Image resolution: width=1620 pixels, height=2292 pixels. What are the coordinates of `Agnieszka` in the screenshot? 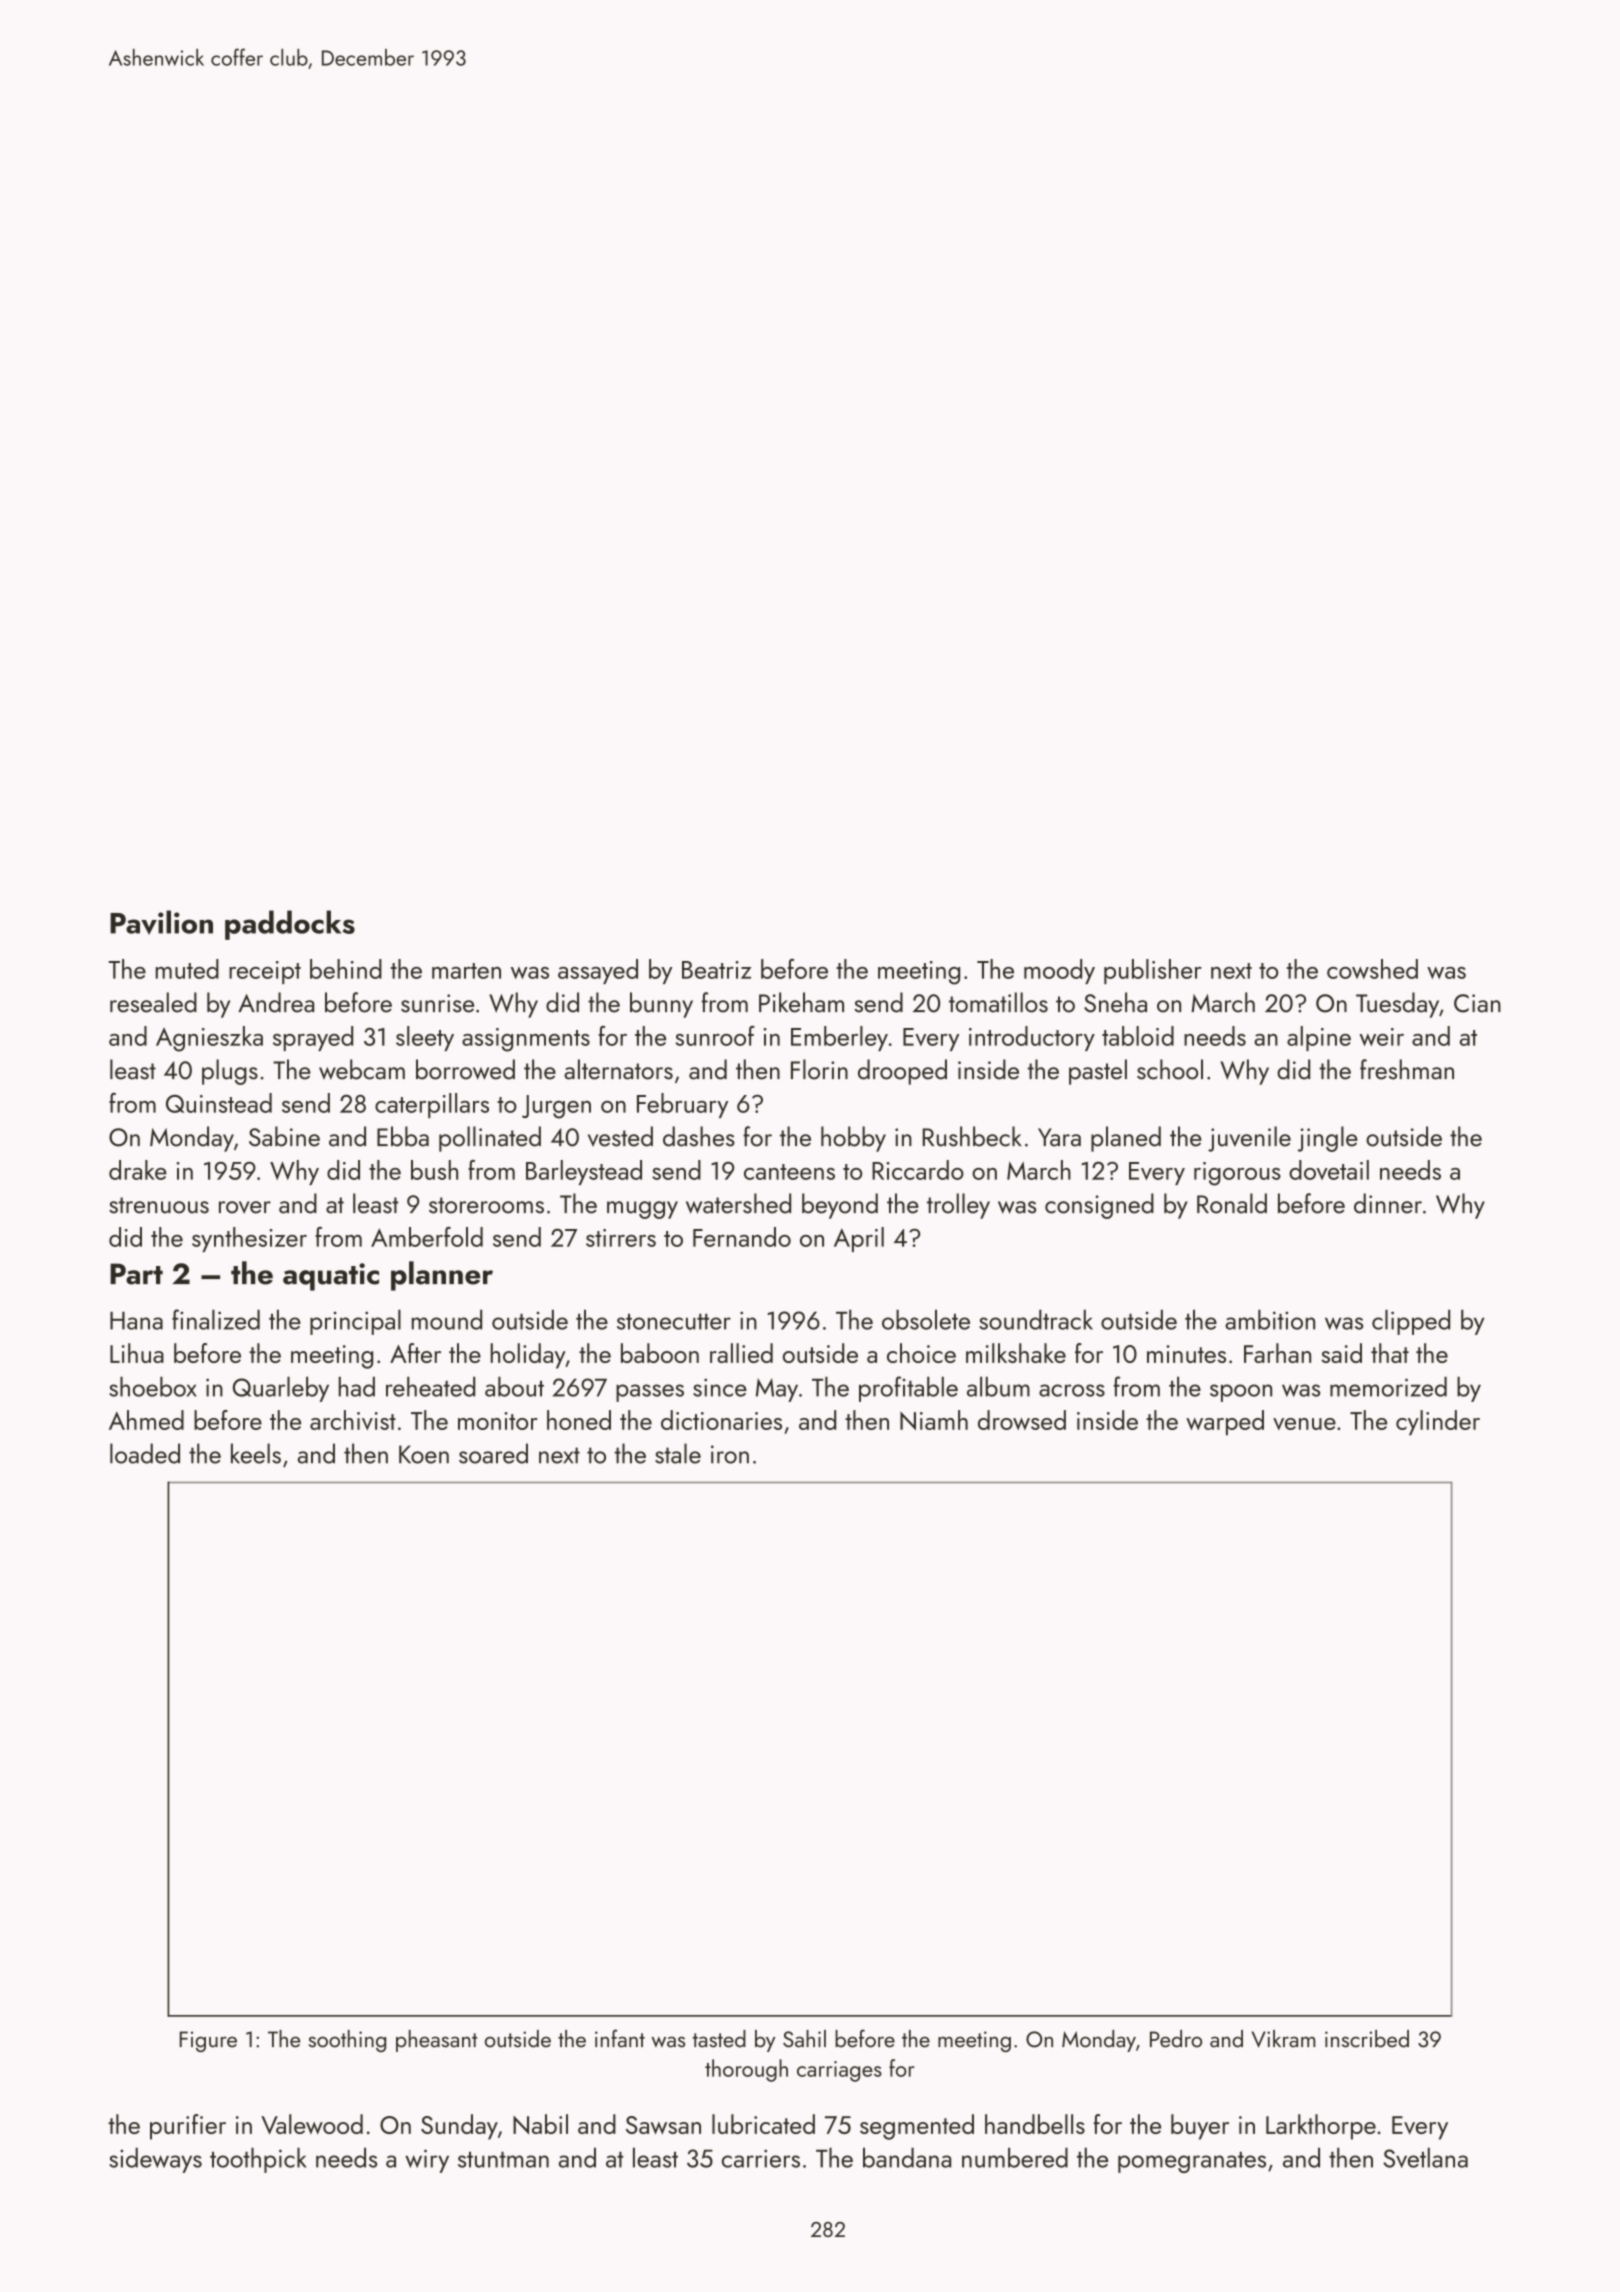 It's located at (209, 1039).
